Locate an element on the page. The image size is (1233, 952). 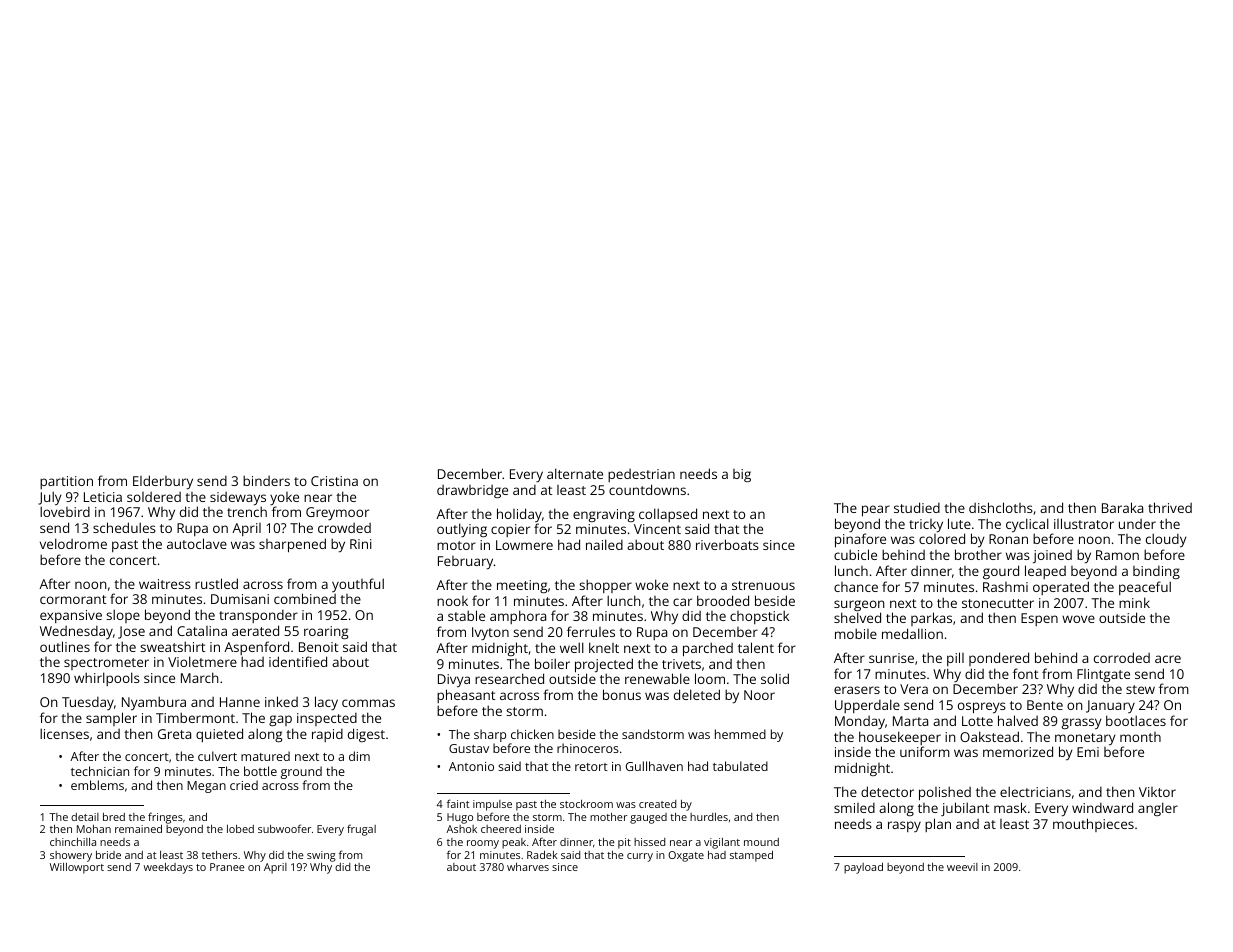
cyclical is located at coordinates (1027, 525).
